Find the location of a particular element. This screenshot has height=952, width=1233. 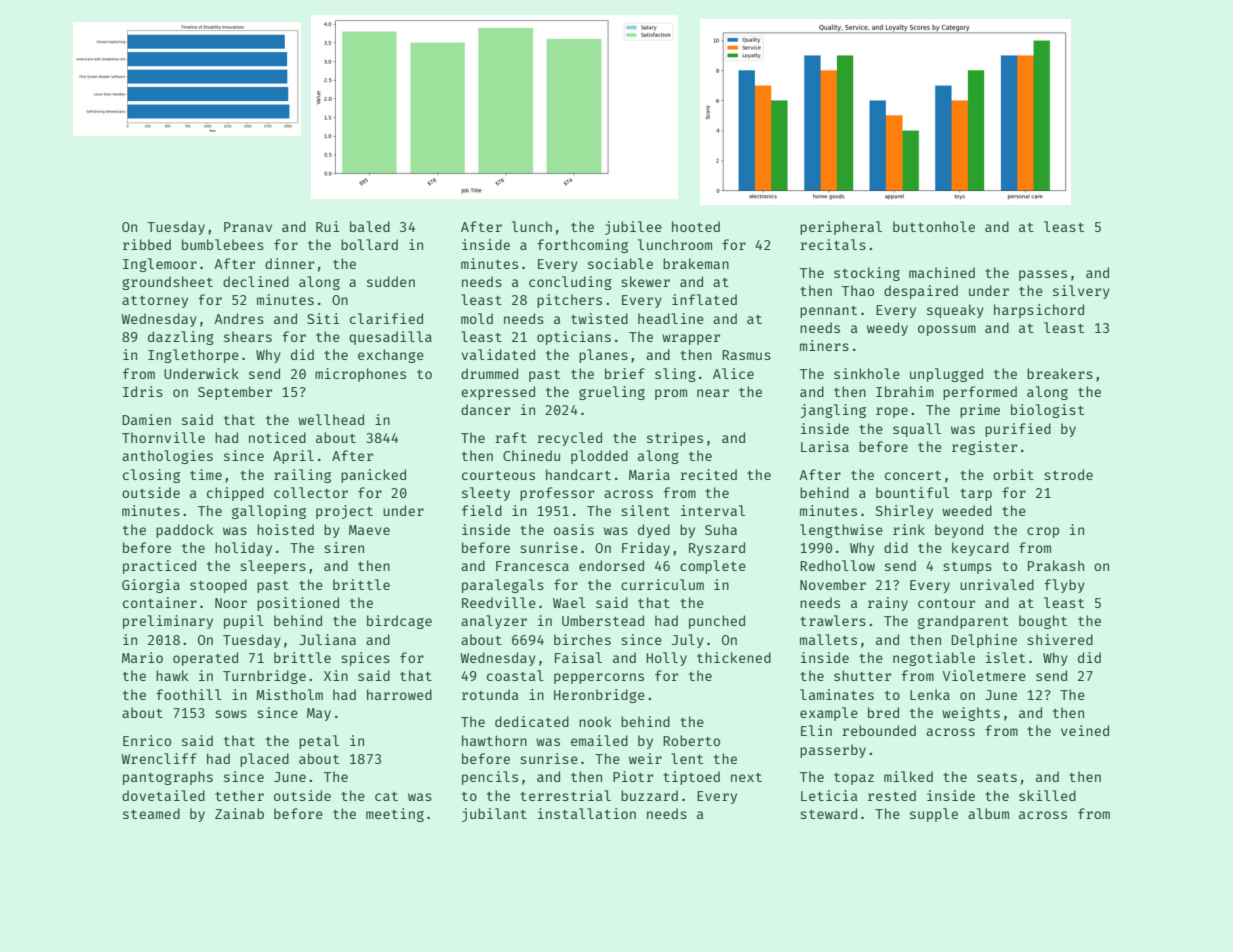

prom is located at coordinates (671, 394).
